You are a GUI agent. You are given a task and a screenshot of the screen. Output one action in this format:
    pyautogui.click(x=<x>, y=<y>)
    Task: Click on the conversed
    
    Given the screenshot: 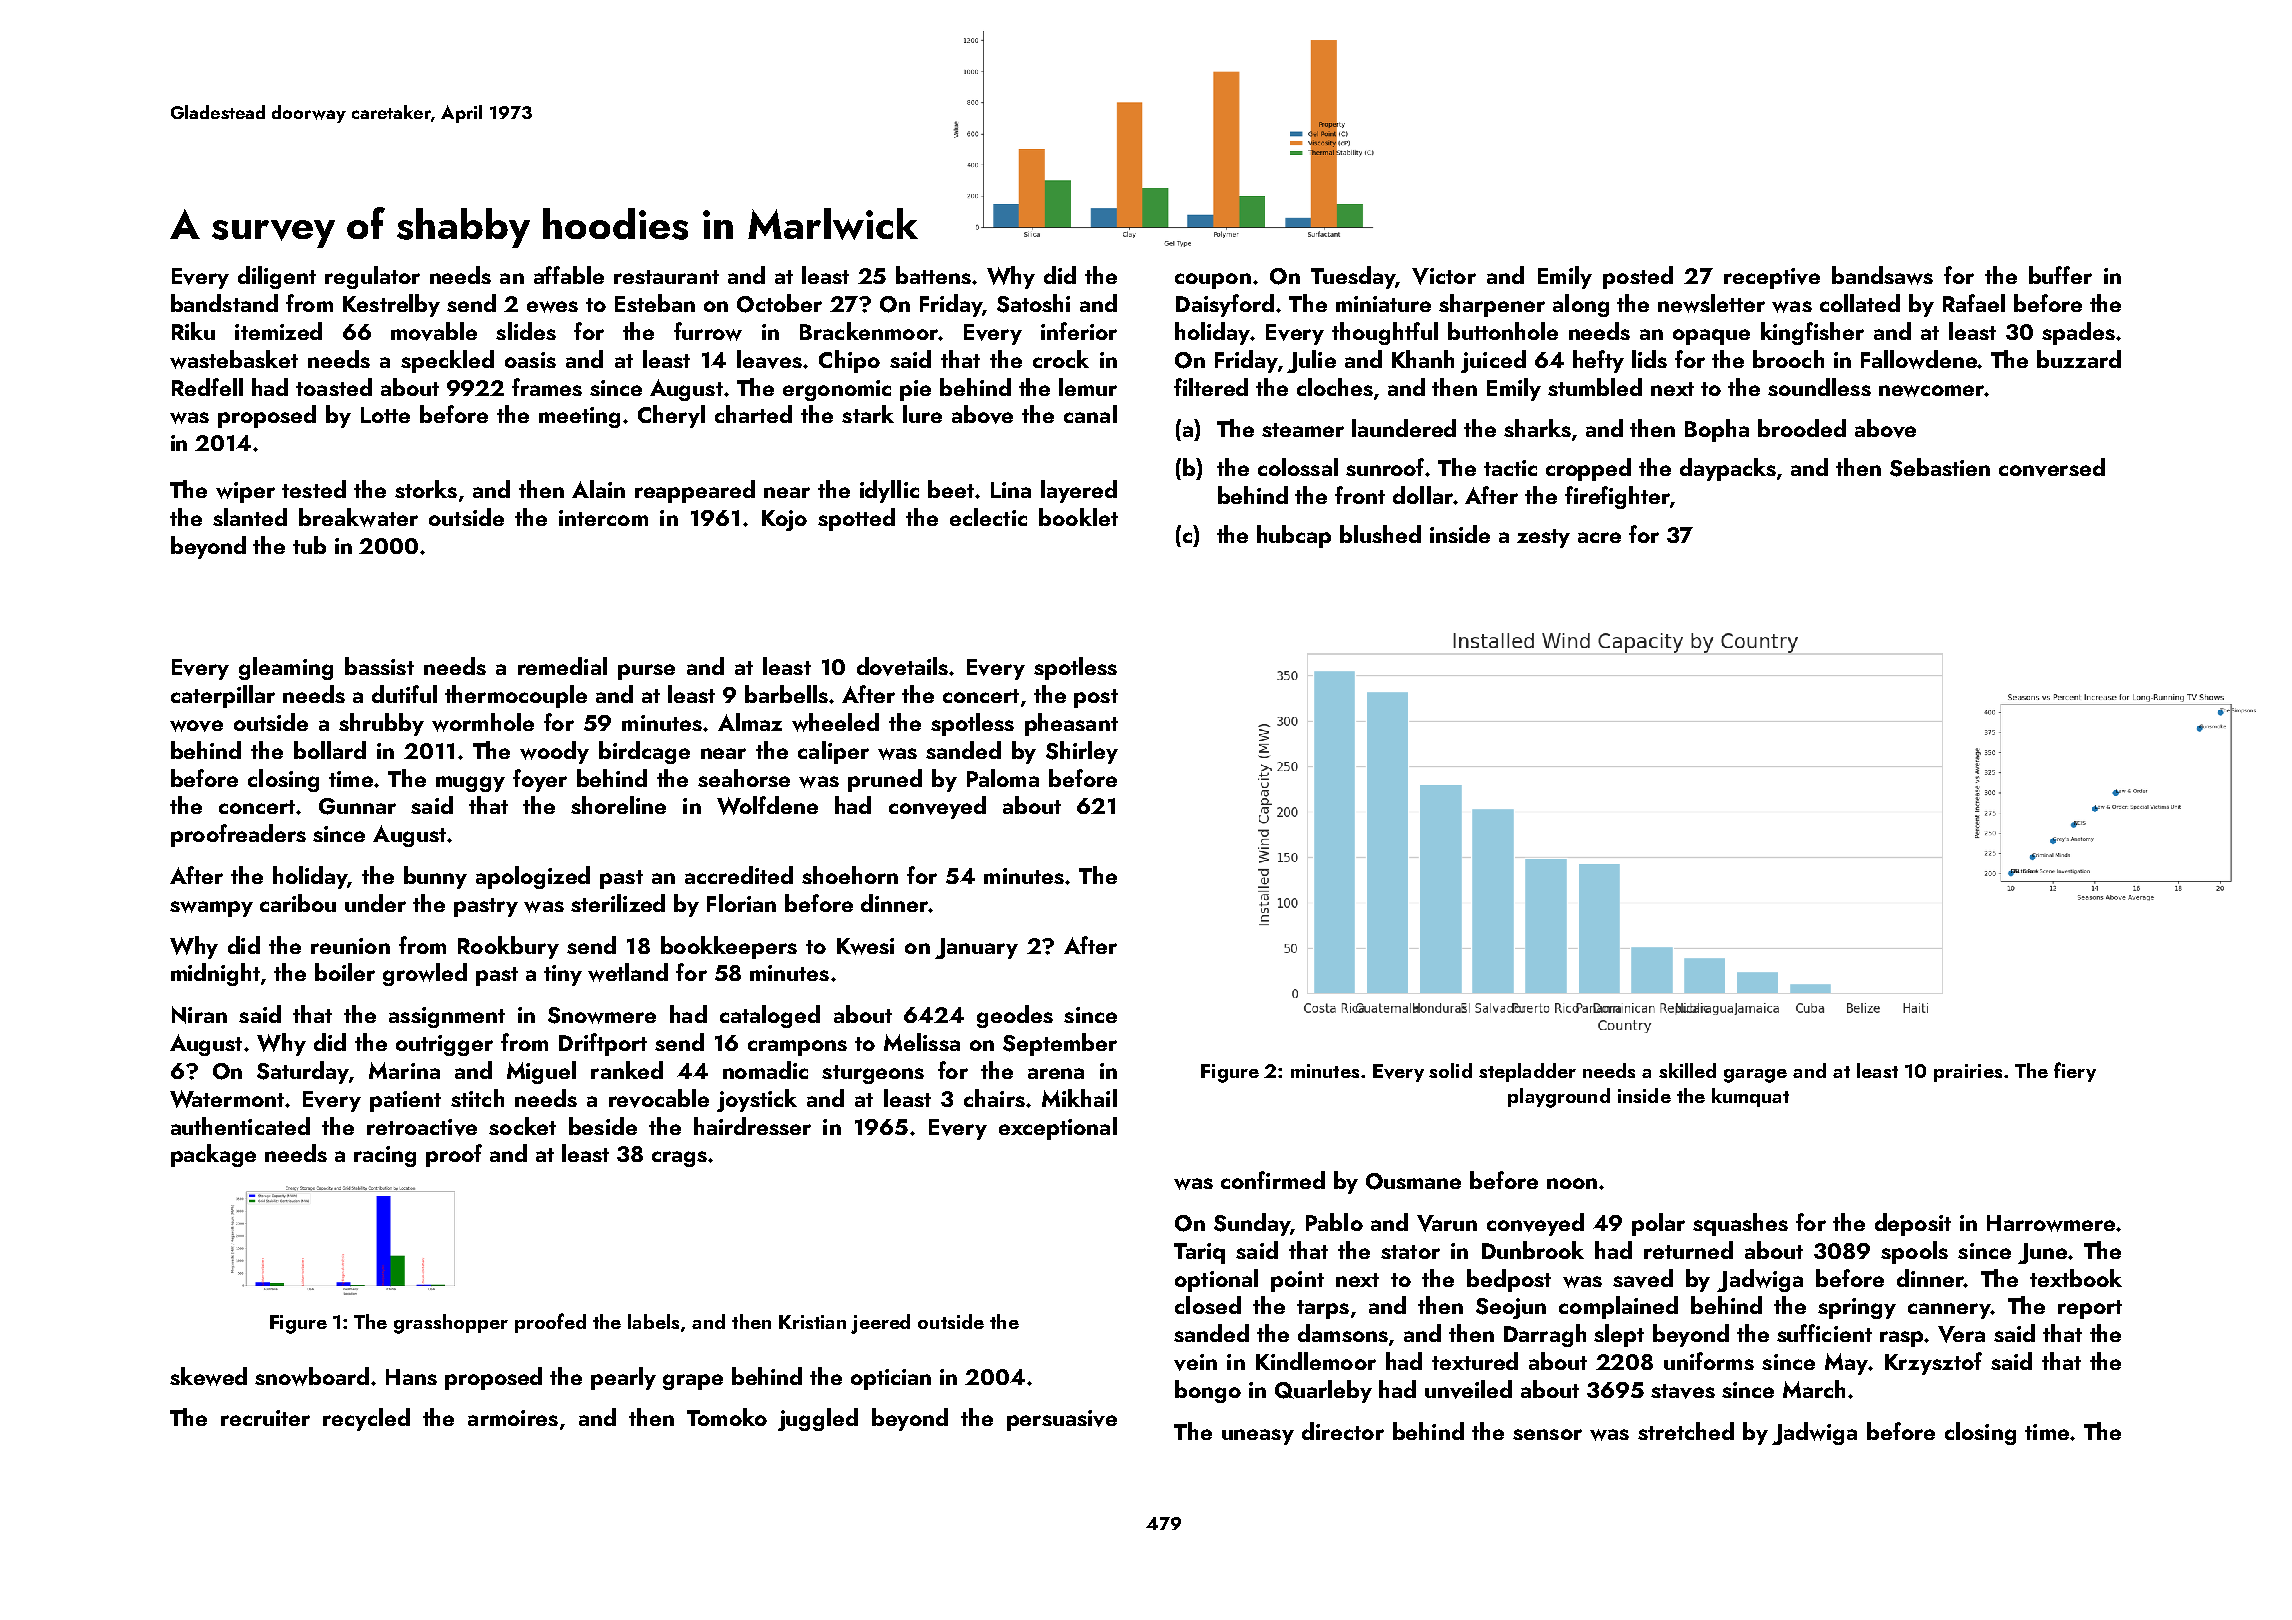 What is the action you would take?
    pyautogui.click(x=2052, y=467)
